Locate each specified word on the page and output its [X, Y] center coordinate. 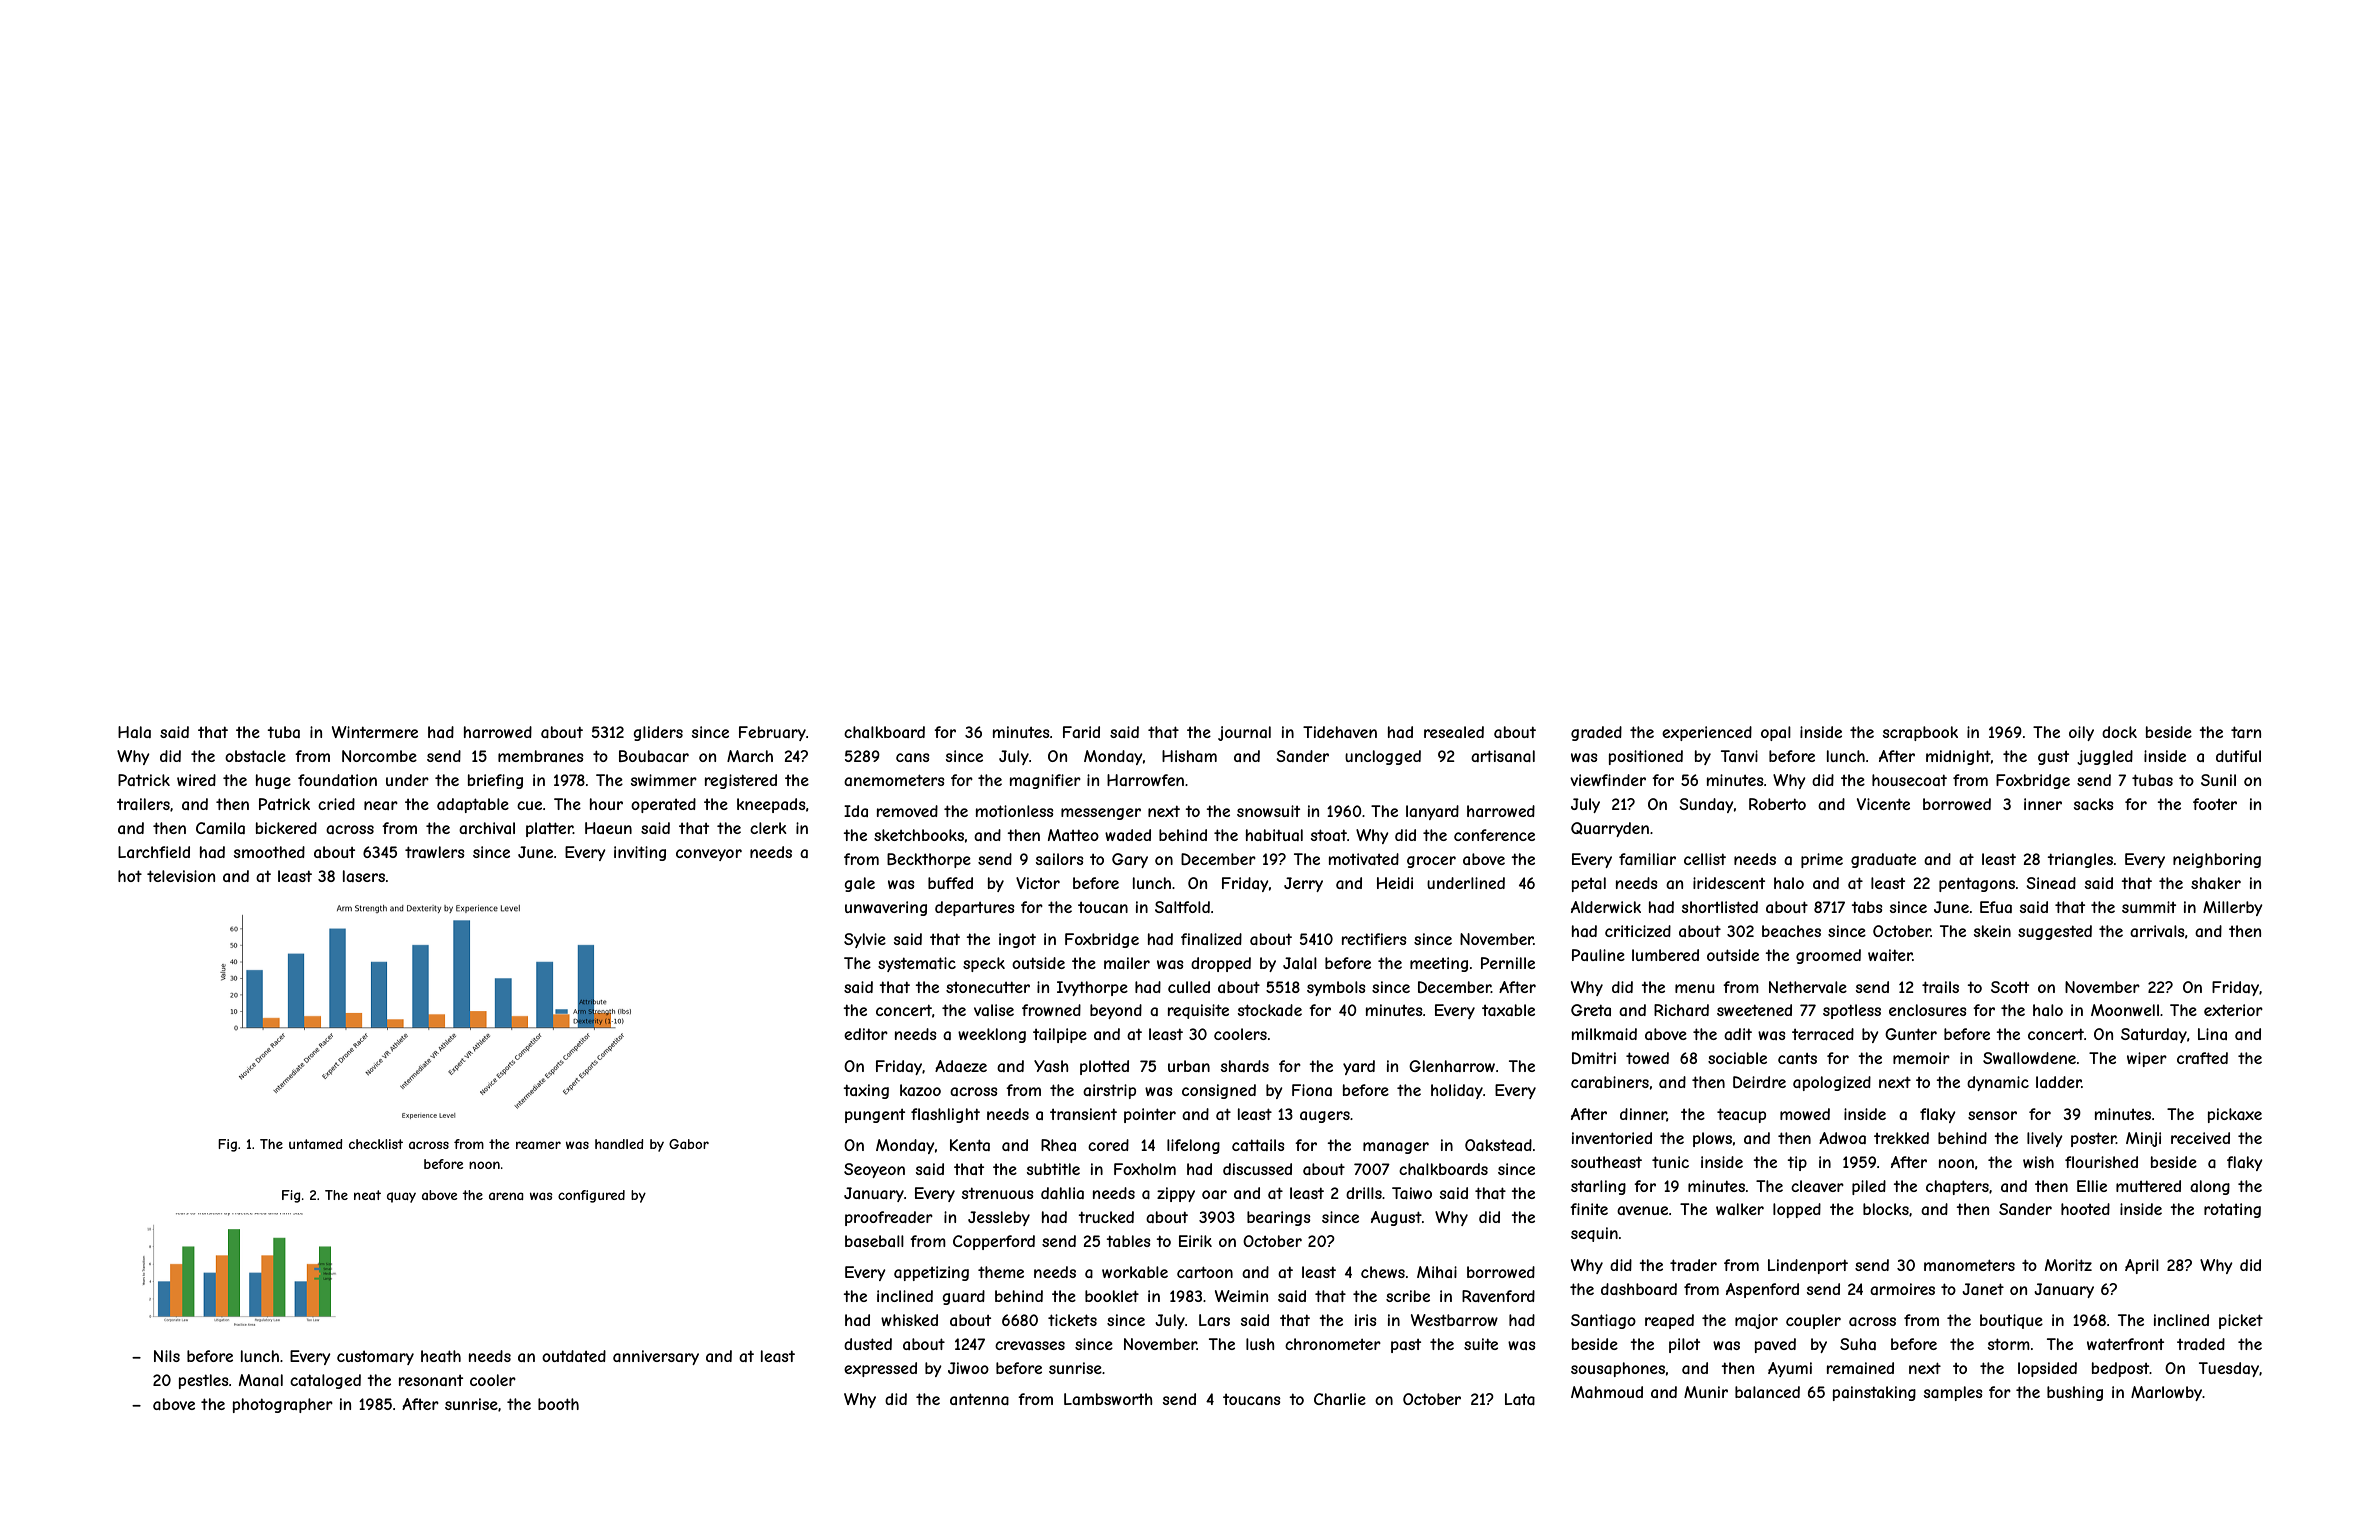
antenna [979, 1399]
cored [1108, 1145]
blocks [1886, 1209]
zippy [1176, 1194]
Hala [134, 732]
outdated [574, 1356]
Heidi [1395, 883]
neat [367, 1195]
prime [1822, 860]
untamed [316, 1144]
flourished [2101, 1162]
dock [2119, 732]
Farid [1081, 732]
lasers [364, 876]
